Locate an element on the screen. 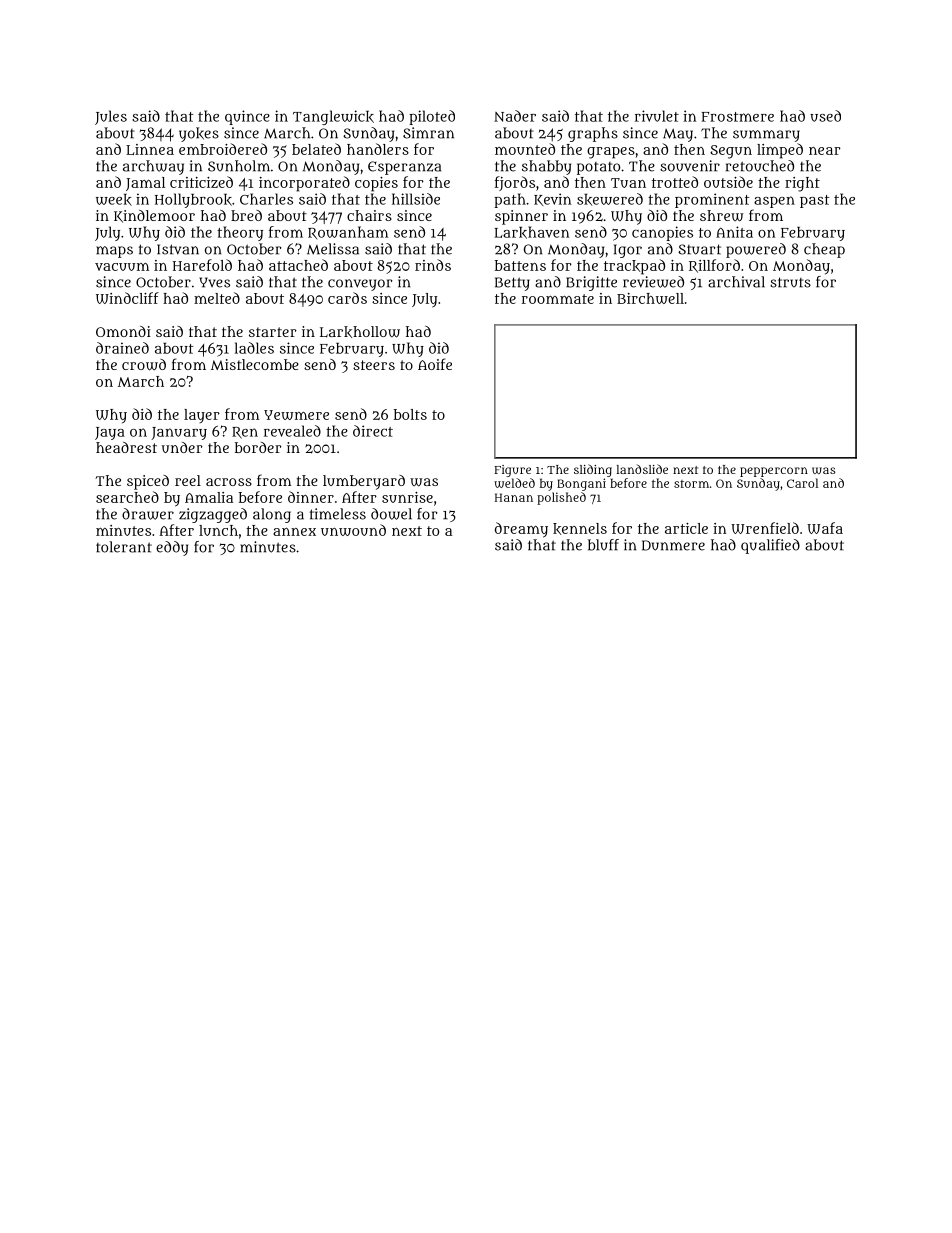 Image resolution: width=952 pixels, height=1233 pixels. headrest is located at coordinates (126, 447).
